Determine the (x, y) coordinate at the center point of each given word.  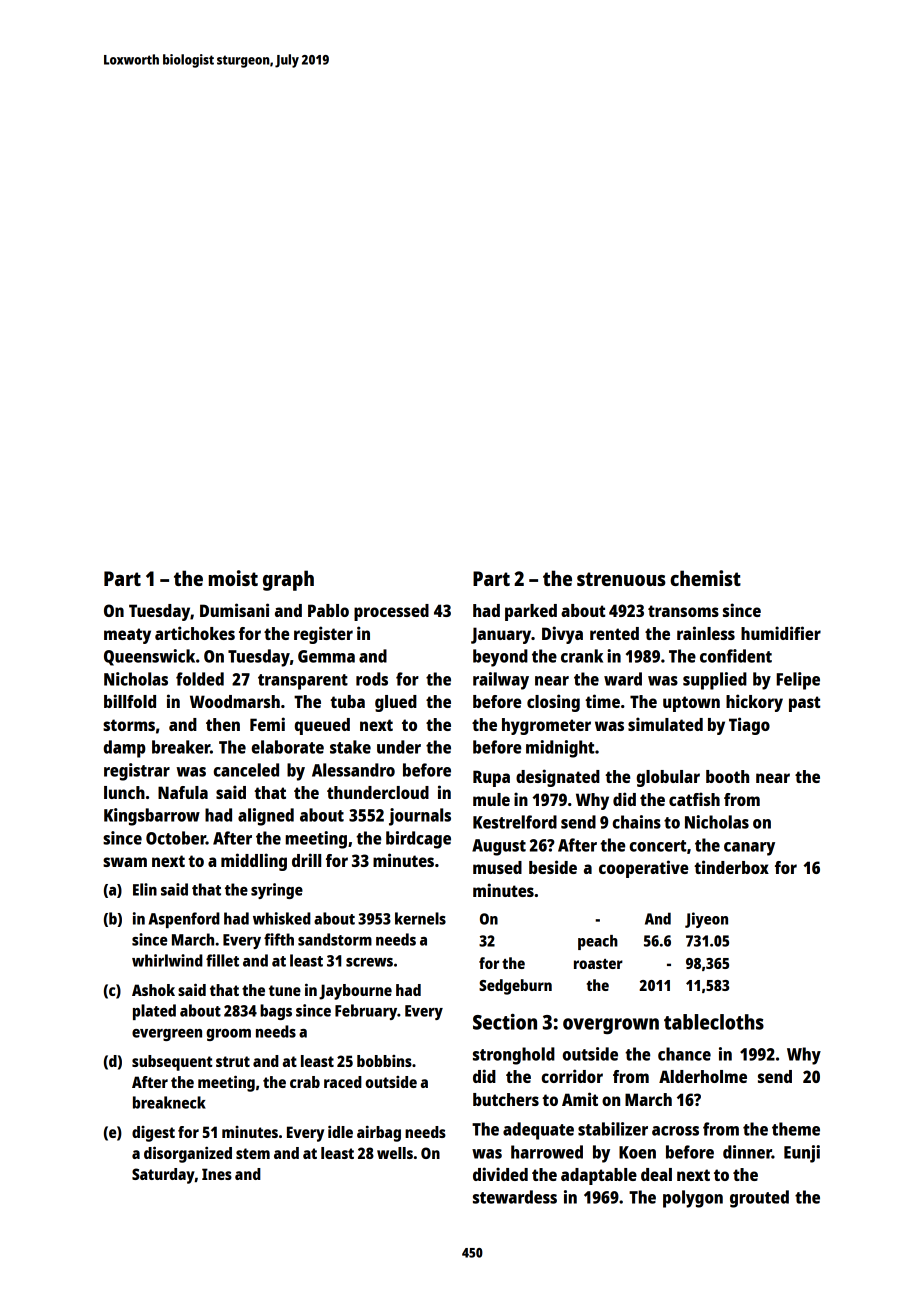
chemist (705, 578)
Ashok (153, 990)
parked (531, 612)
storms (129, 725)
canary (749, 849)
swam (125, 862)
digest (153, 1134)
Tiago (749, 726)
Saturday (163, 1176)
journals (420, 817)
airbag (379, 1133)
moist (233, 578)
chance (684, 1054)
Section (505, 1022)
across (675, 1131)
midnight (560, 749)
